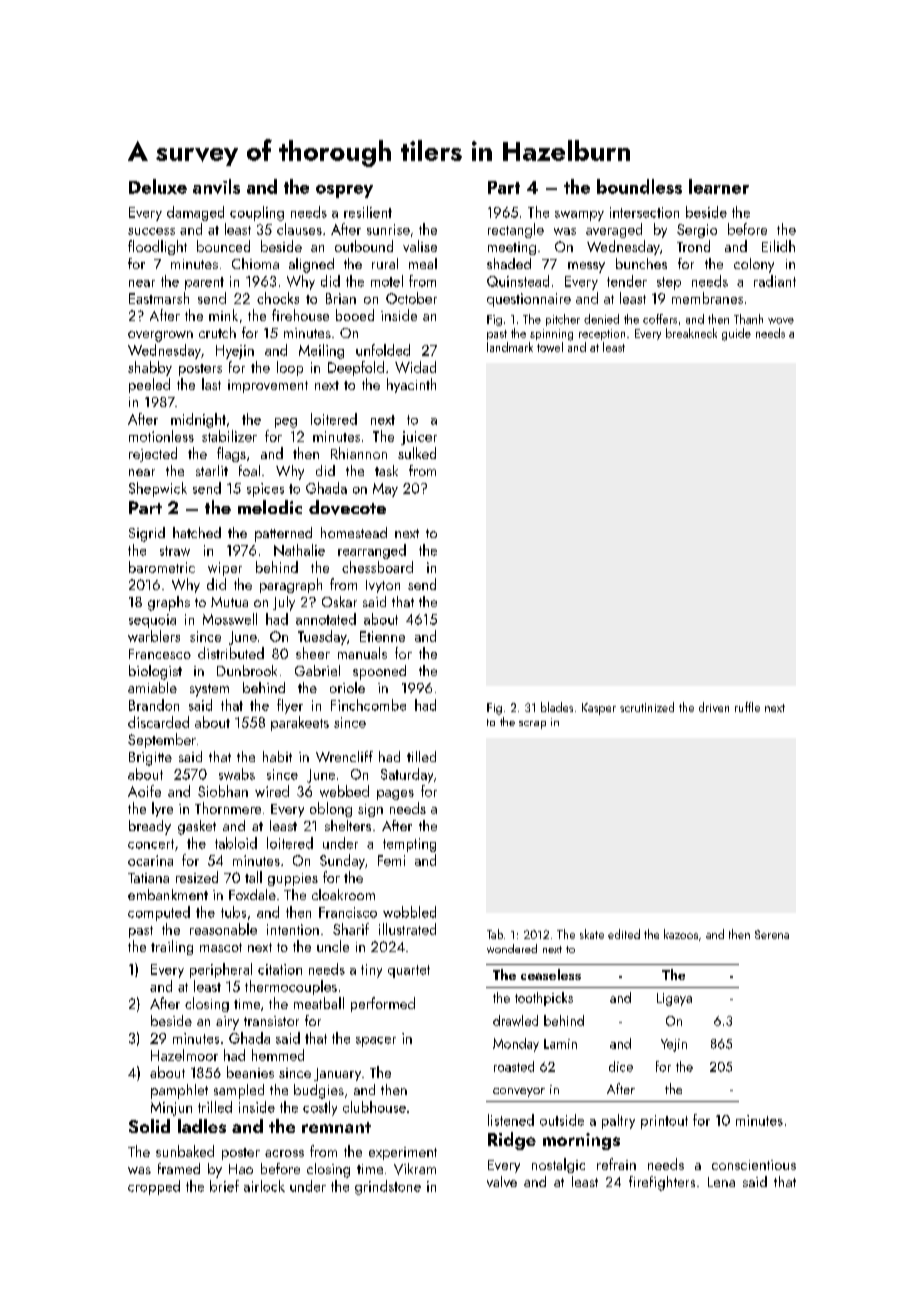  Describe the element at coordinates (356, 368) in the document. I see `Deepfold` at that location.
